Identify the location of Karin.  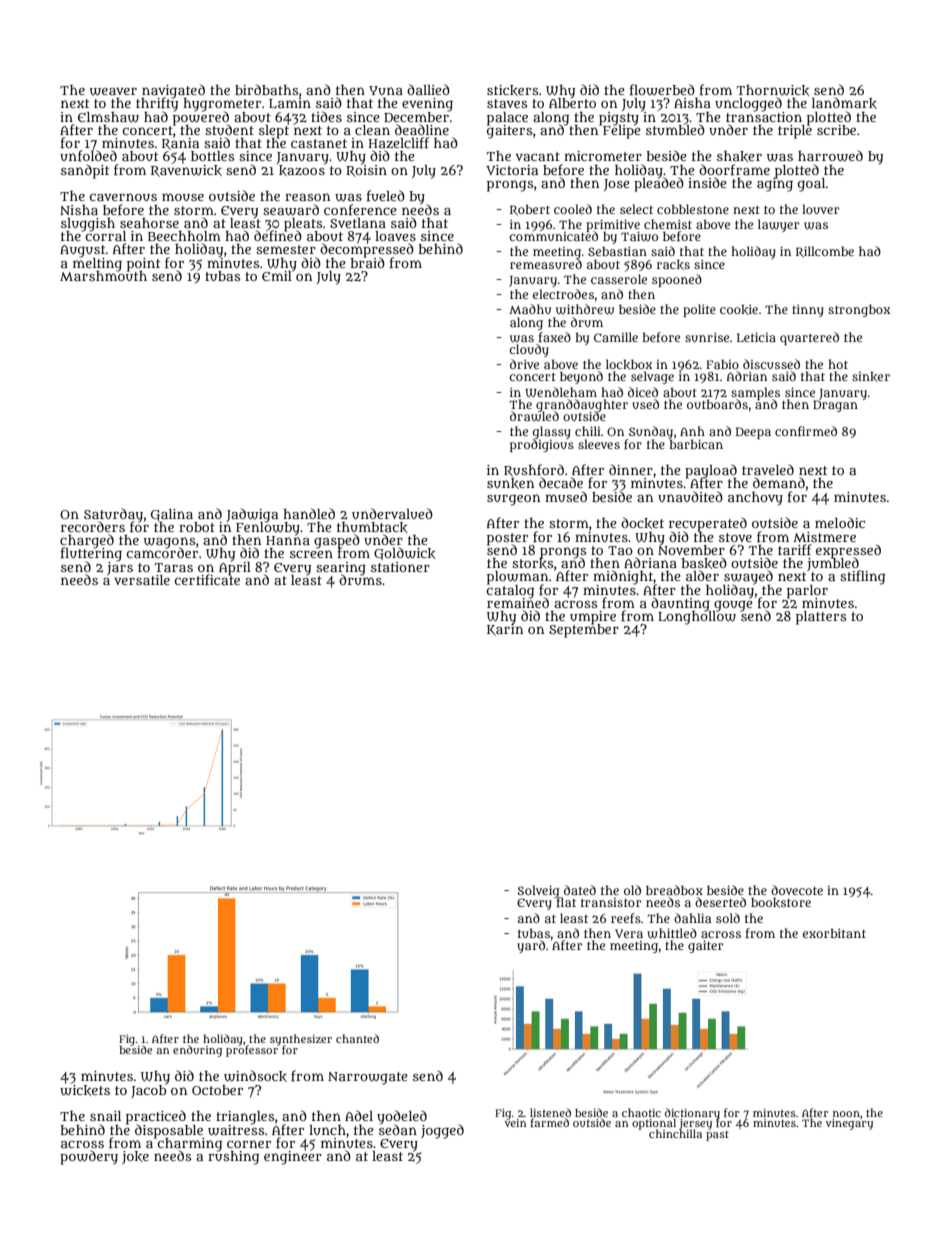
(505, 630).
